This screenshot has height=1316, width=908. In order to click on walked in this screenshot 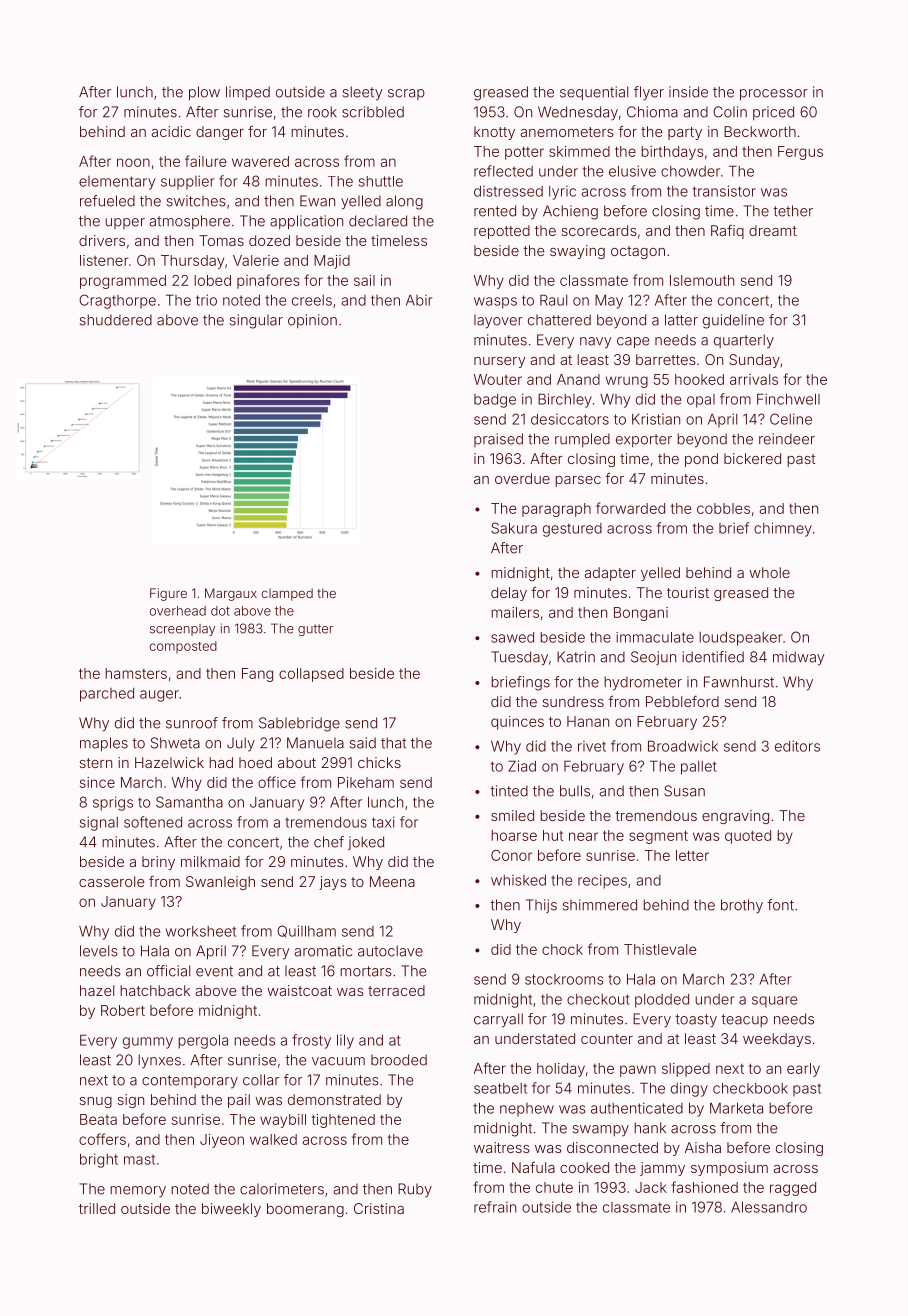, I will do `click(273, 1139)`.
